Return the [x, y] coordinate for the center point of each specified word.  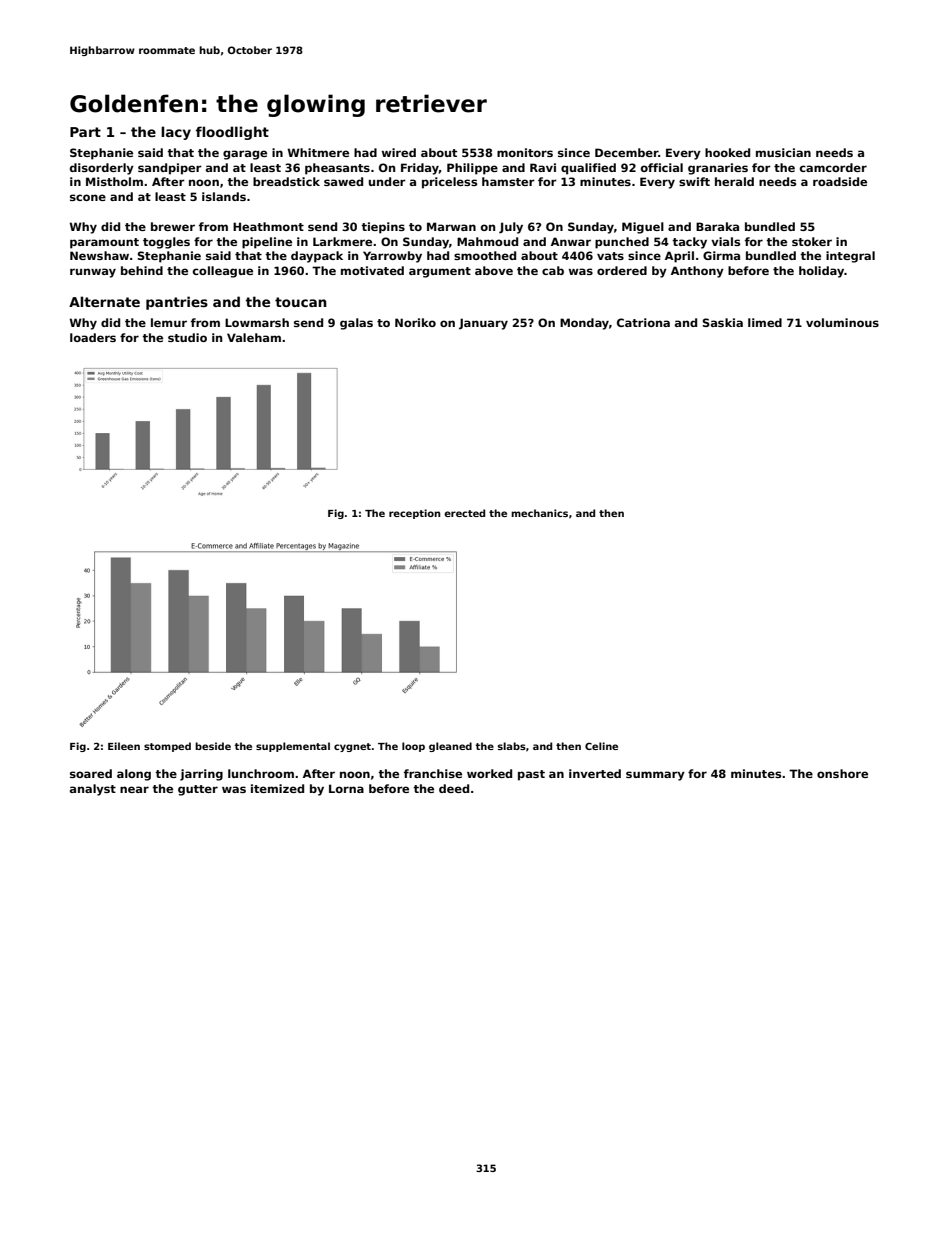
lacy [176, 133]
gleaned [450, 747]
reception [414, 514]
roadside [840, 181]
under [387, 181]
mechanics [539, 513]
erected [464, 513]
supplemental [293, 747]
